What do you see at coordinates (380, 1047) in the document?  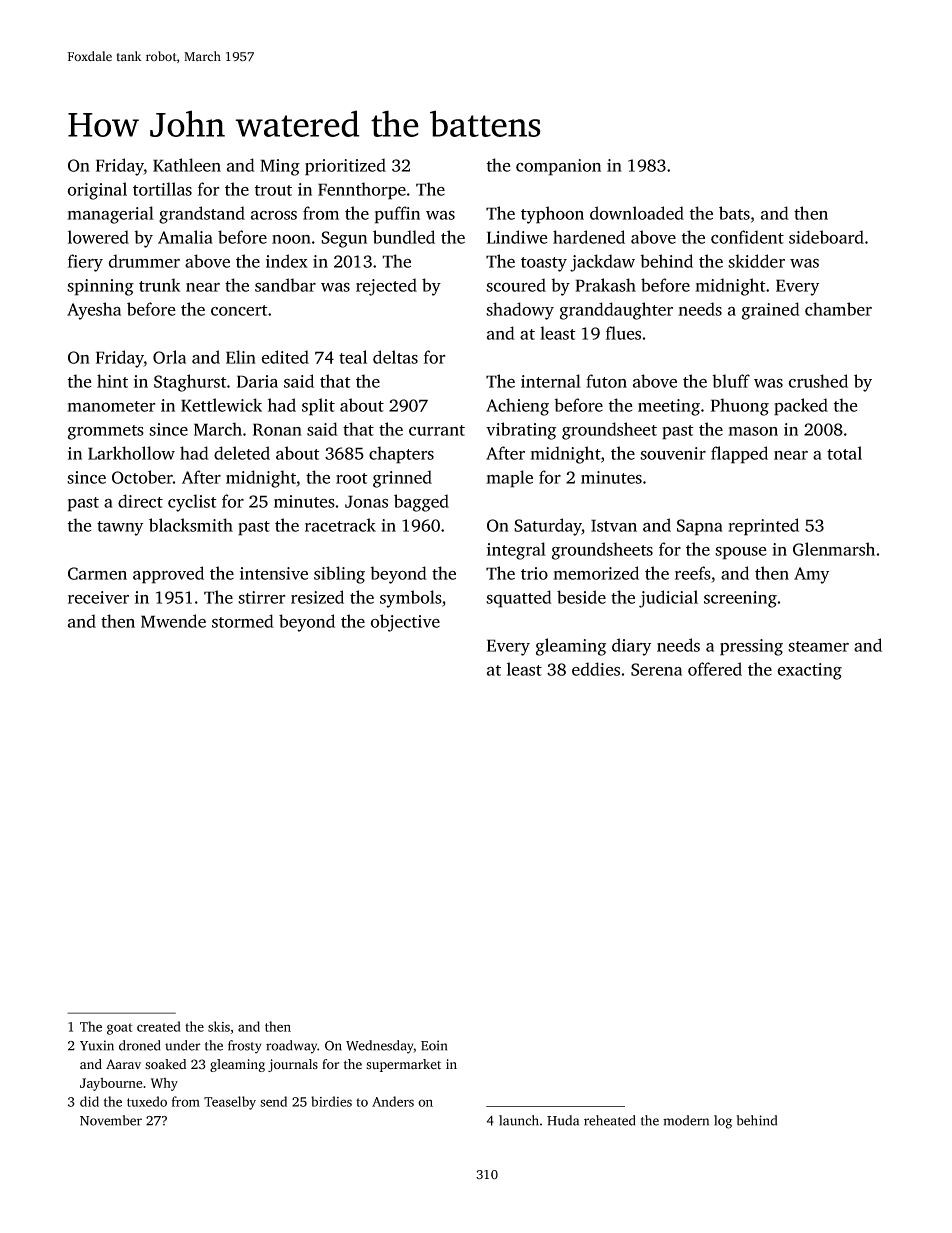 I see `Wednesday` at bounding box center [380, 1047].
